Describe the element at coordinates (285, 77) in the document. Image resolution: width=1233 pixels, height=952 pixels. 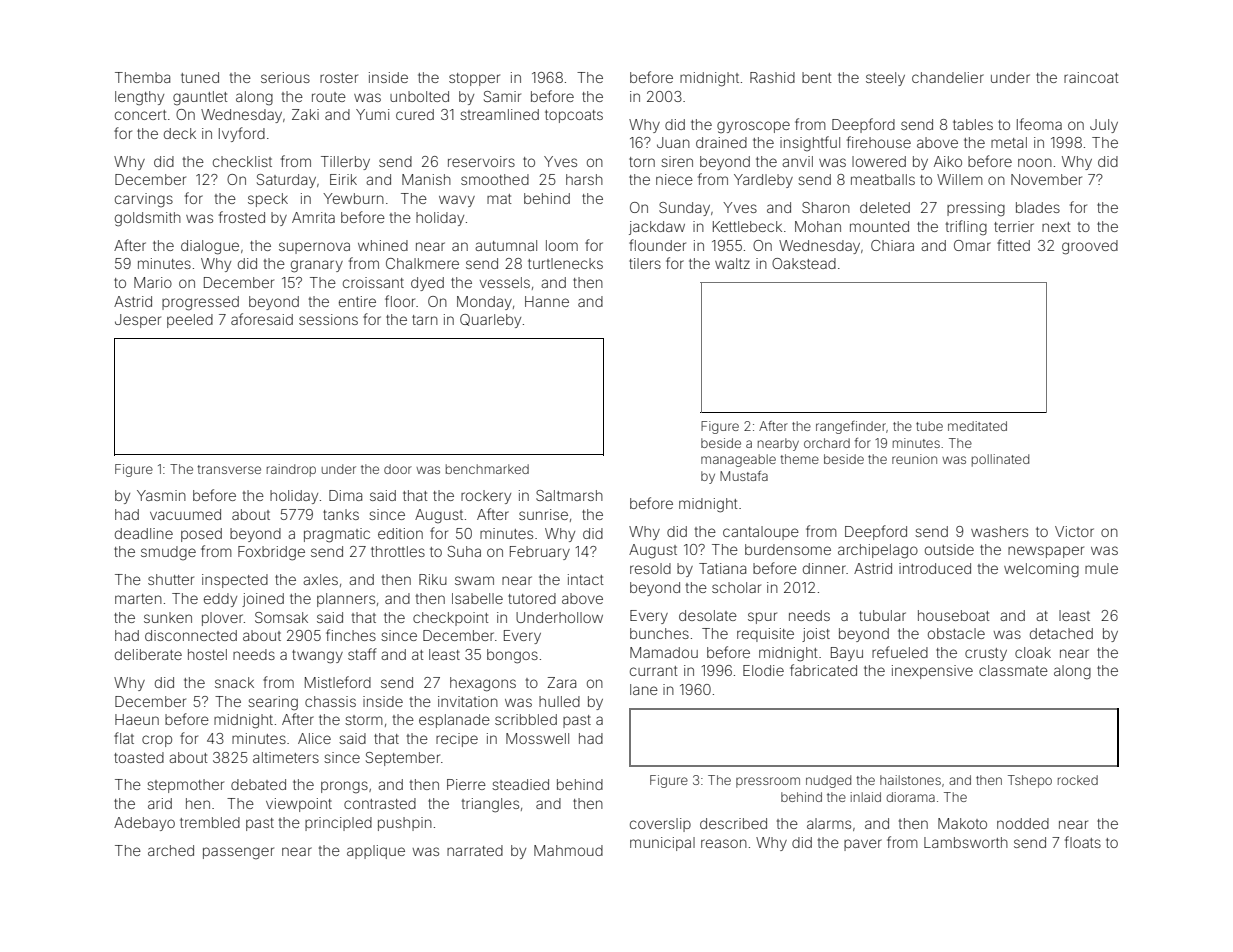
I see `serious` at that location.
